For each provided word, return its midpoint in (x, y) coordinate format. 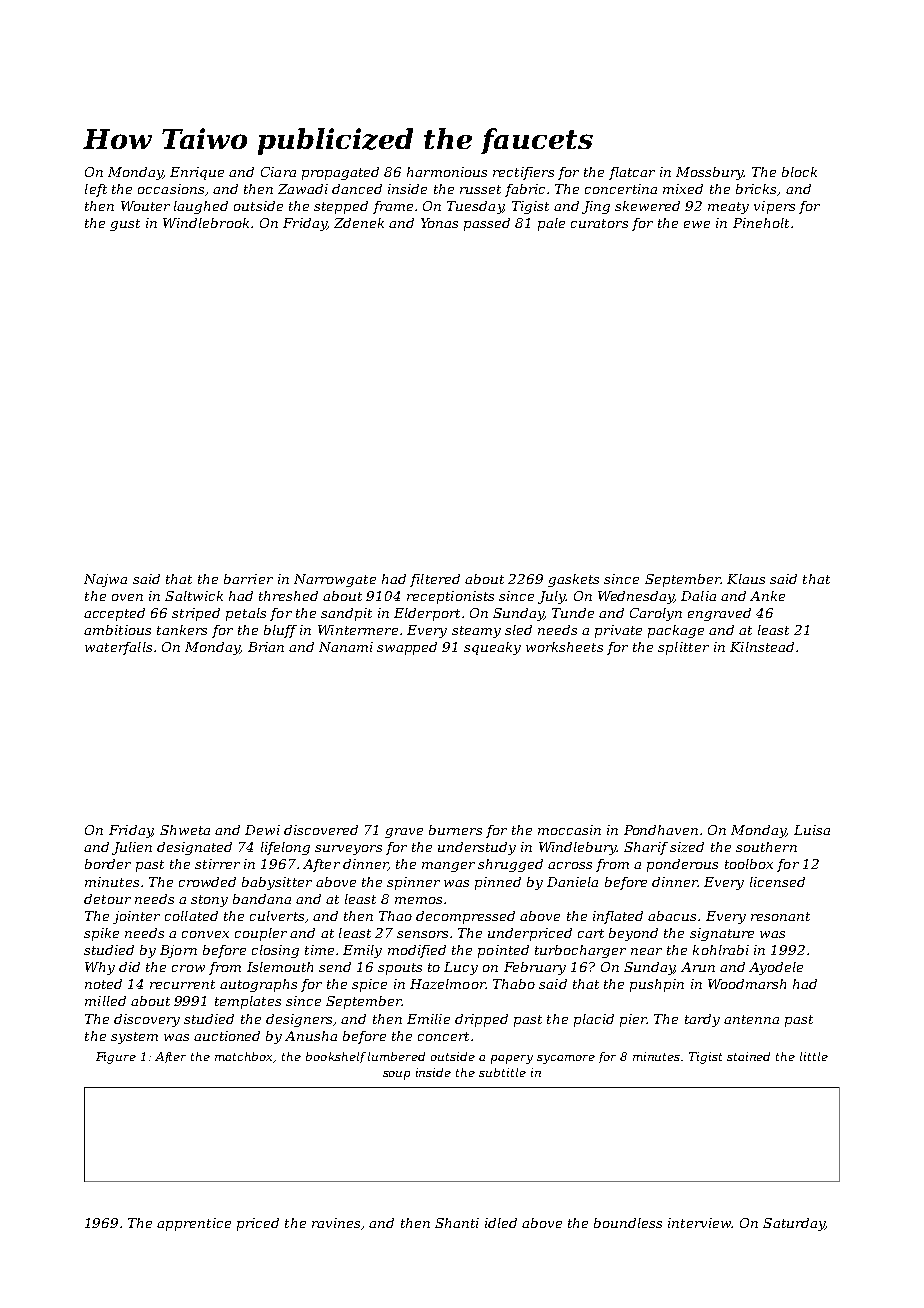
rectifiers (523, 173)
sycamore (566, 1059)
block (799, 172)
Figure (116, 1058)
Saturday (794, 1224)
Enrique (197, 173)
